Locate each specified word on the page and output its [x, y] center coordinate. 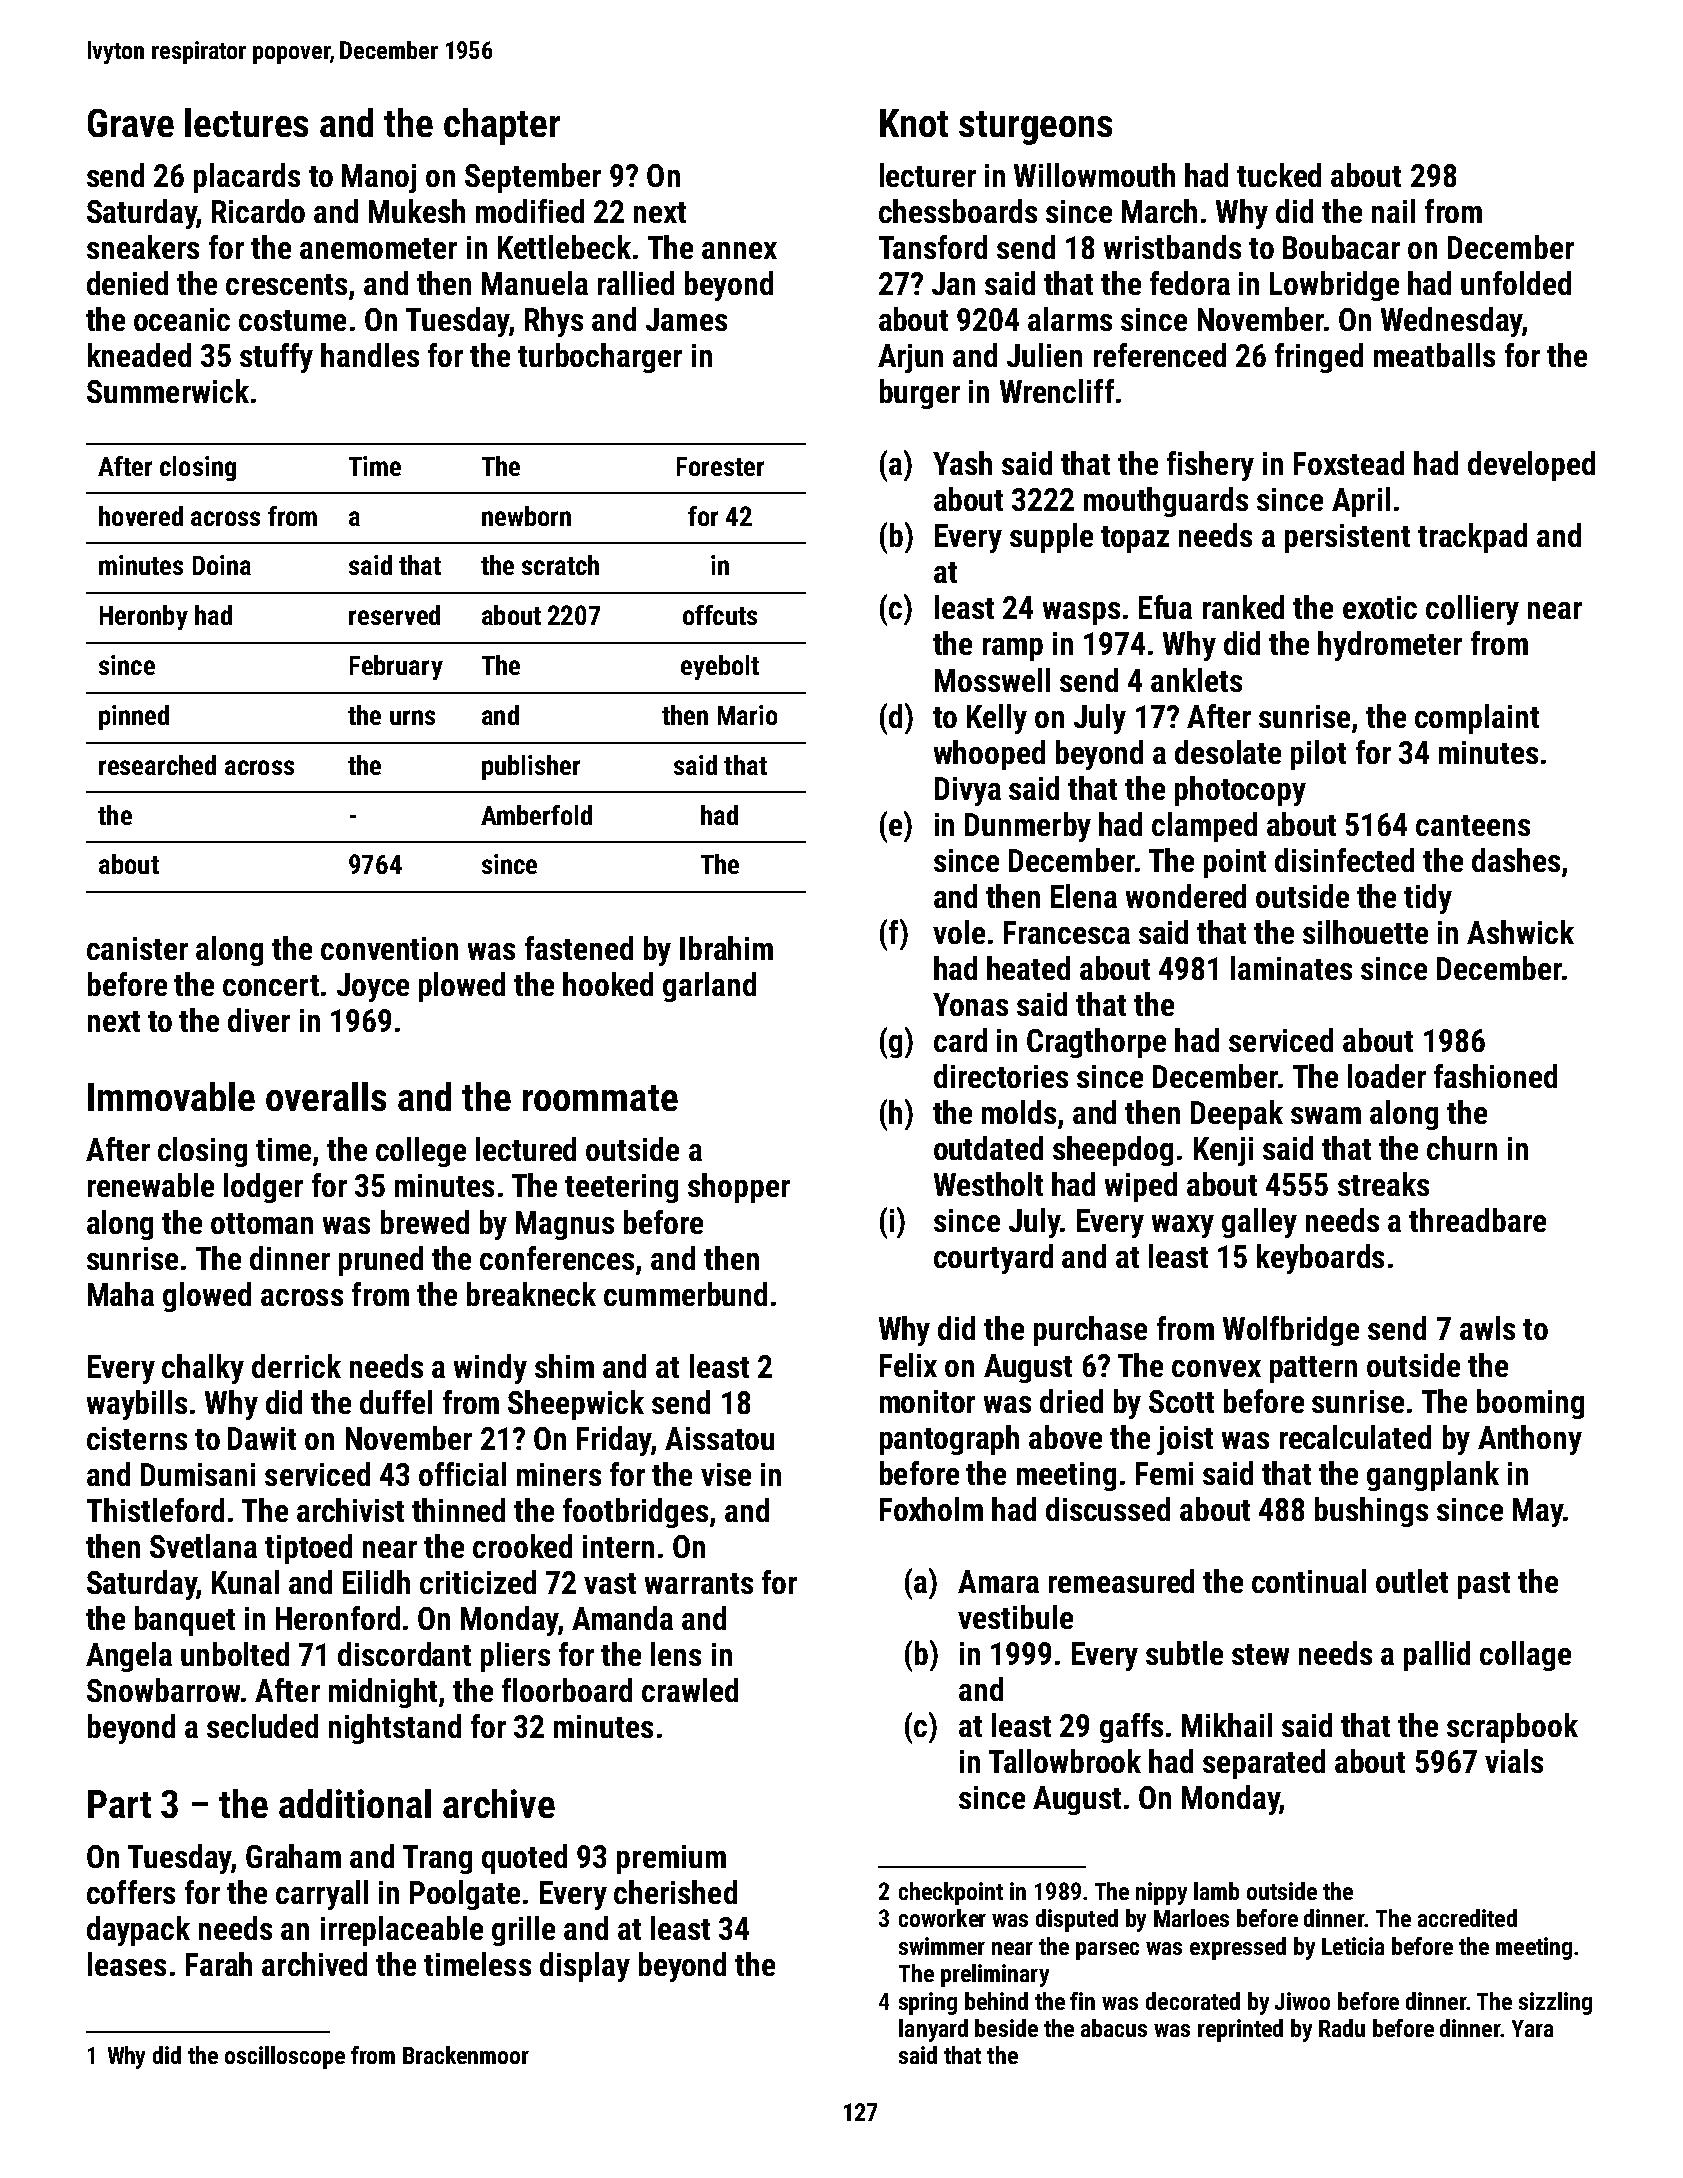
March [1159, 211]
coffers [131, 1892]
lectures [246, 122]
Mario [747, 715]
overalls [326, 1096]
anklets [1196, 680]
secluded [262, 1726]
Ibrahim [726, 948]
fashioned [1495, 1076]
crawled [690, 1690]
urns [412, 717]
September [533, 178]
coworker [942, 1918]
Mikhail [1227, 1725]
